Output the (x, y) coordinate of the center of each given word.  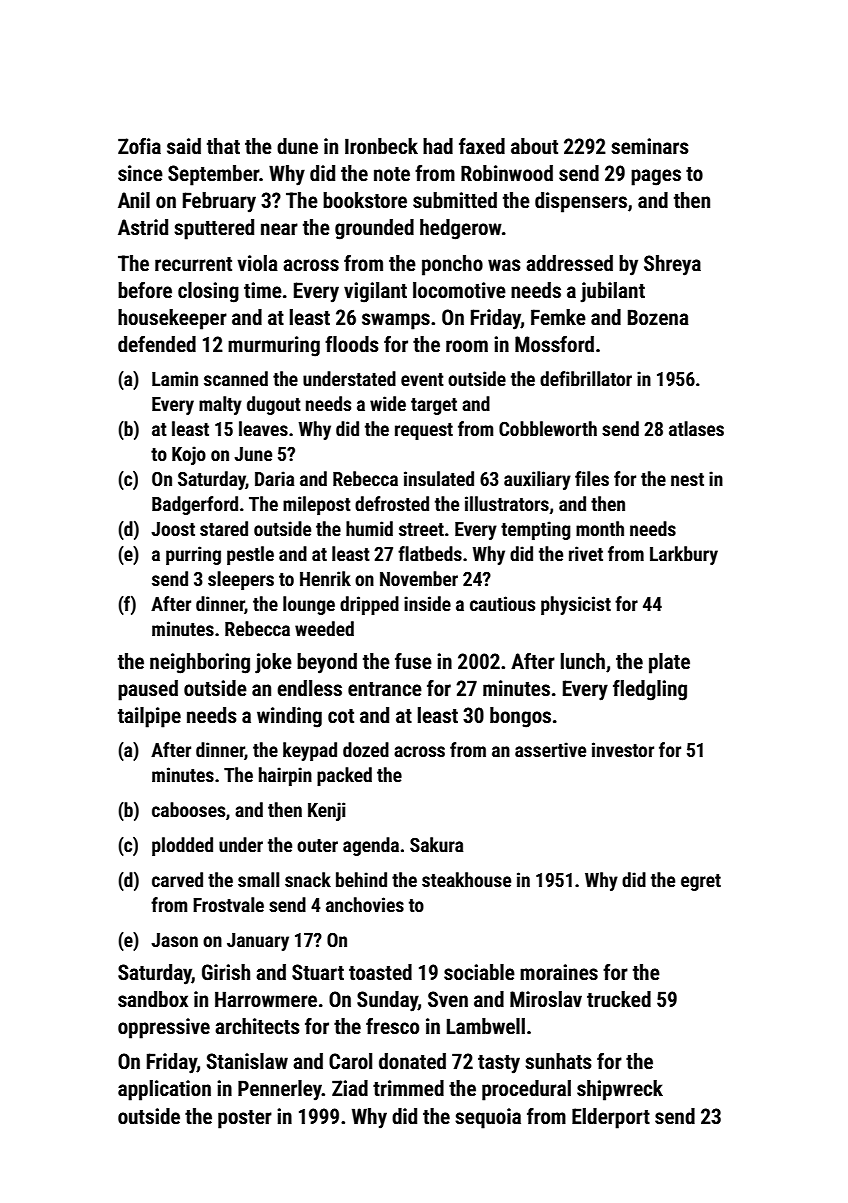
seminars (650, 146)
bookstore (365, 200)
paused (148, 690)
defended (157, 344)
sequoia (488, 1118)
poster (245, 1119)
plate (669, 663)
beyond (327, 663)
